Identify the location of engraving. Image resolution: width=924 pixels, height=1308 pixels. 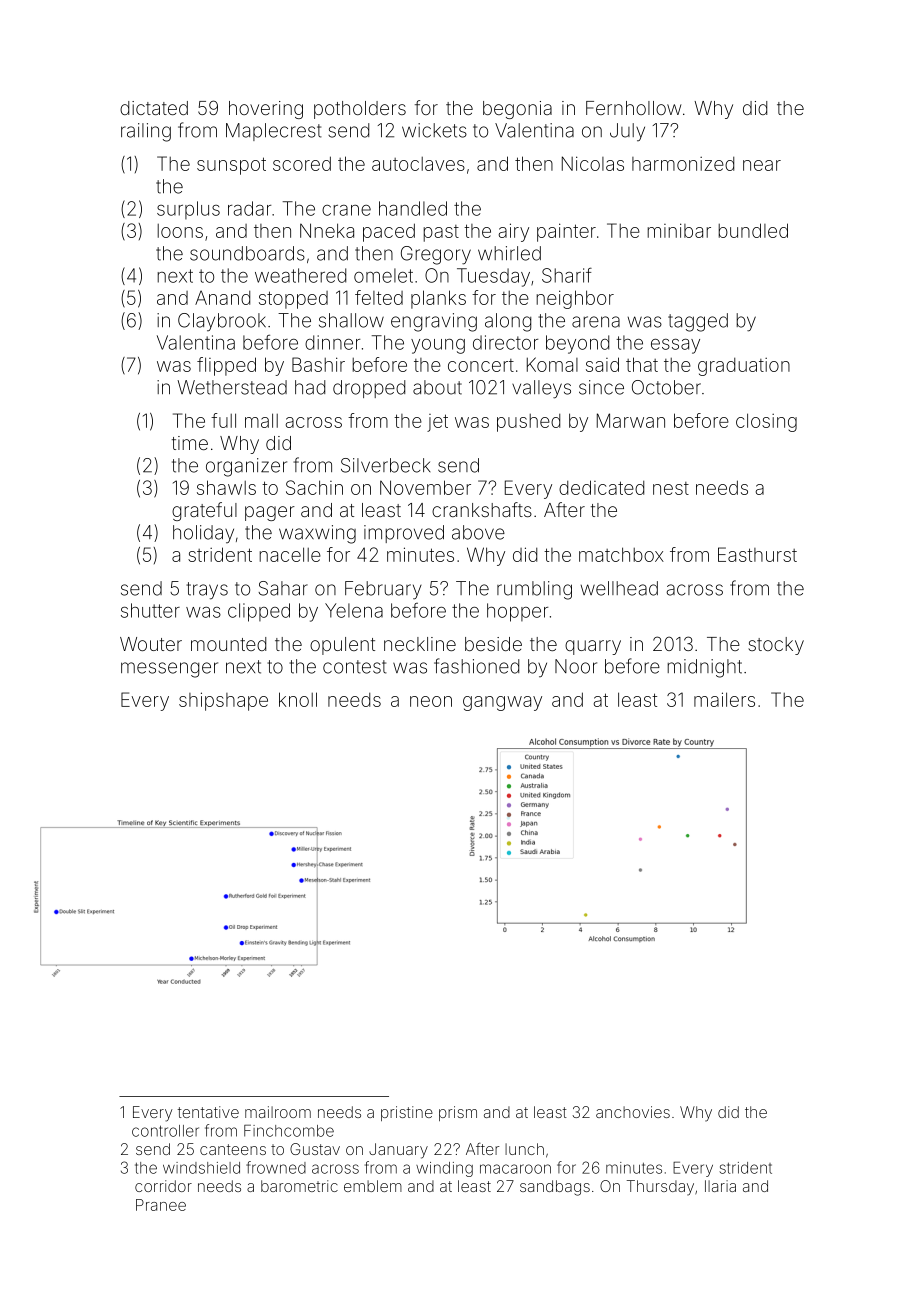
(434, 322).
